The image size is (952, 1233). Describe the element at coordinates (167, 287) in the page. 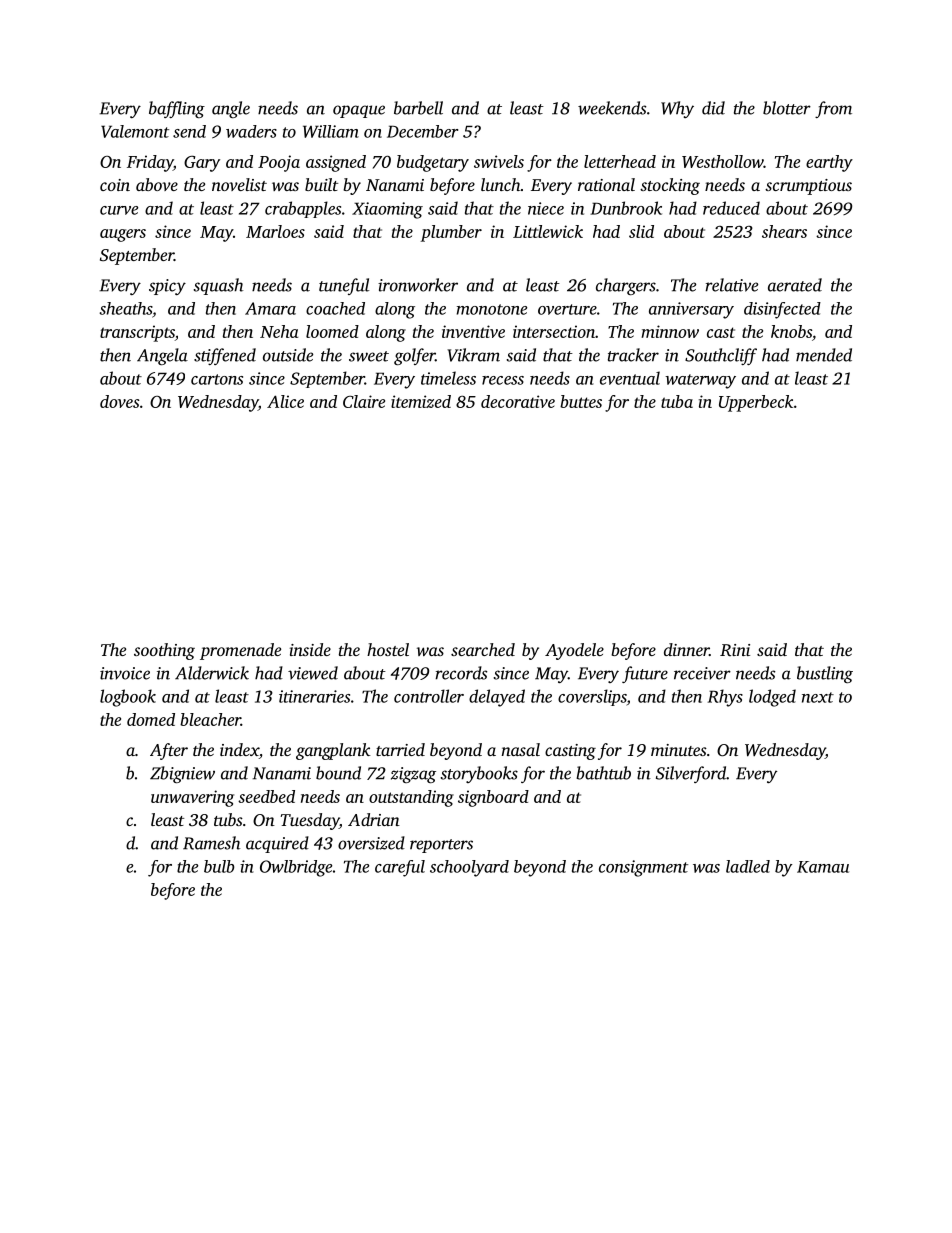

I see `spicy` at that location.
